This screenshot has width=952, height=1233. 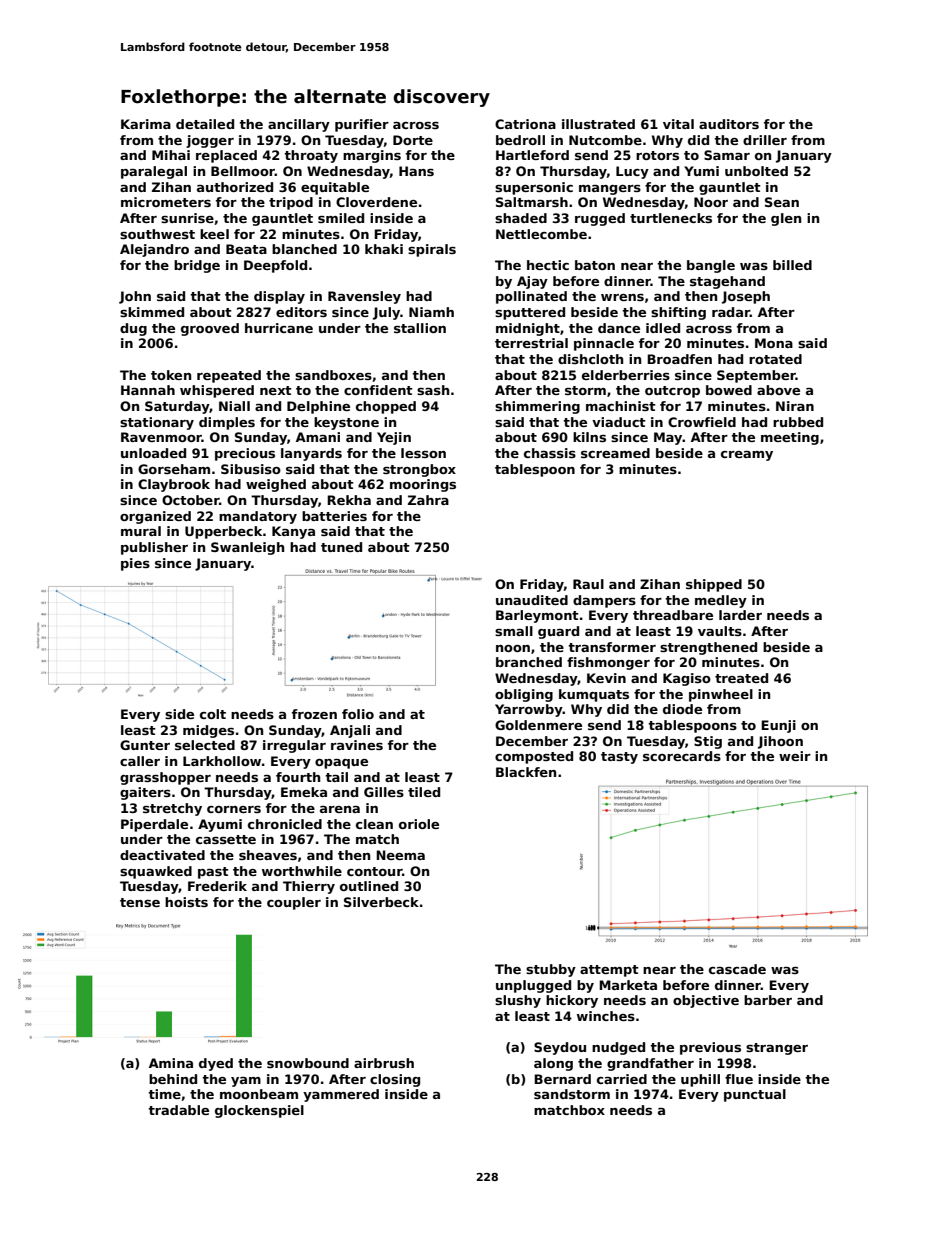 What do you see at coordinates (795, 756) in the screenshot?
I see `weir` at bounding box center [795, 756].
